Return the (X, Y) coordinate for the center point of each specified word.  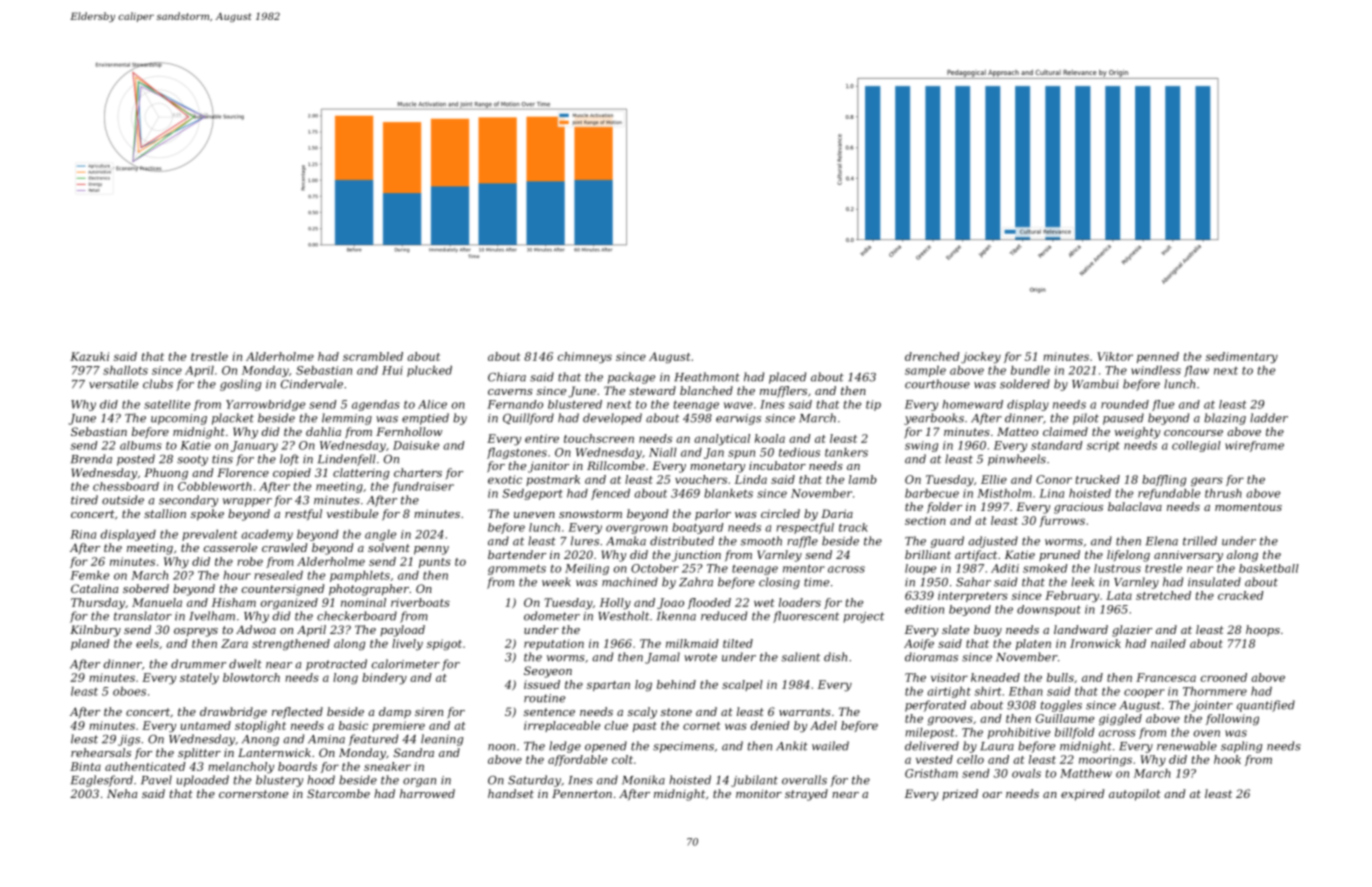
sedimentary (1242, 358)
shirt (988, 691)
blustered (575, 404)
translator (143, 616)
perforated (935, 706)
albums (141, 445)
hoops (1263, 631)
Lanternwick (274, 752)
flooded (709, 603)
